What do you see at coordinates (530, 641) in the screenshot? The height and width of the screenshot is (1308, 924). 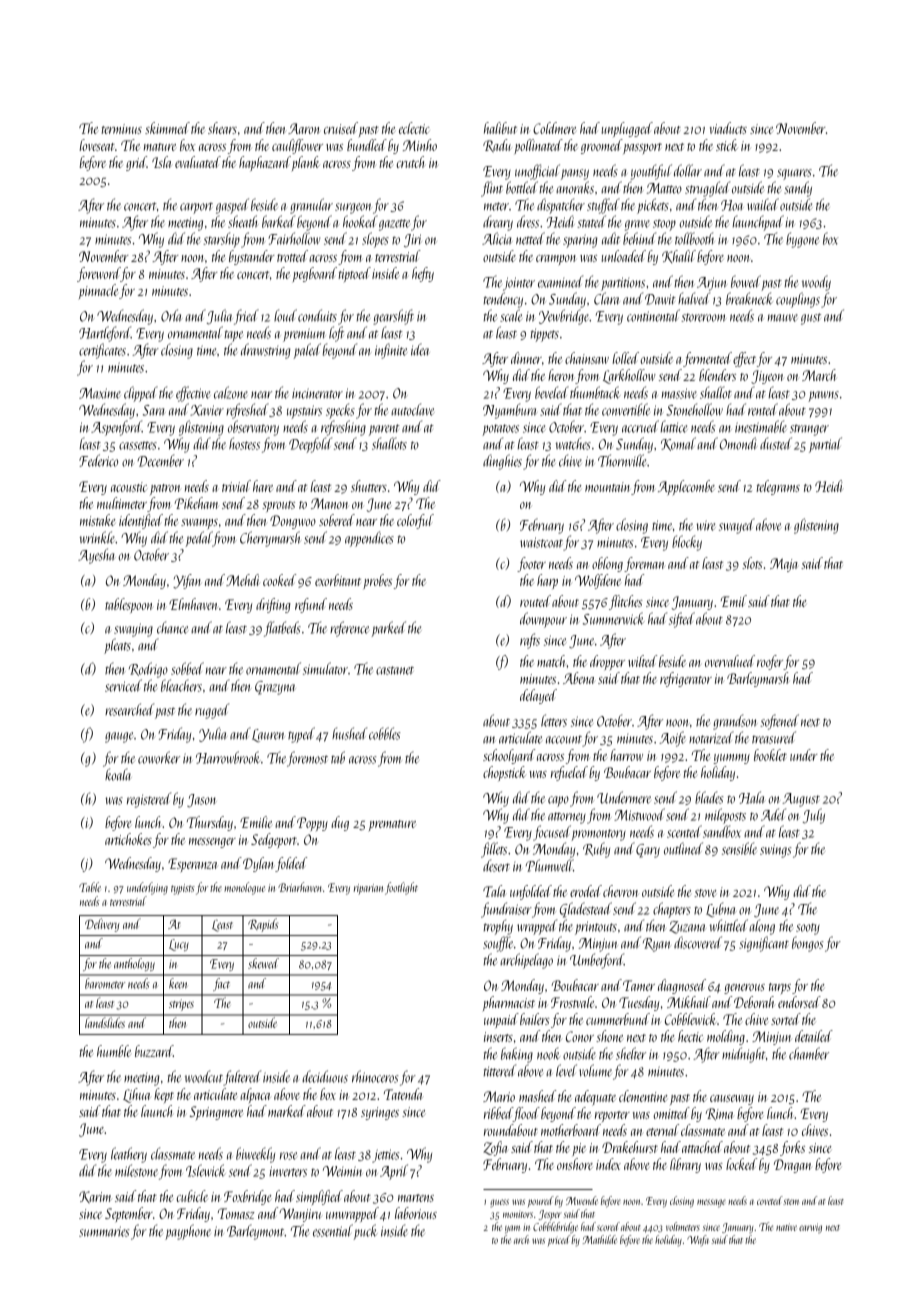 I see `rafts` at bounding box center [530, 641].
